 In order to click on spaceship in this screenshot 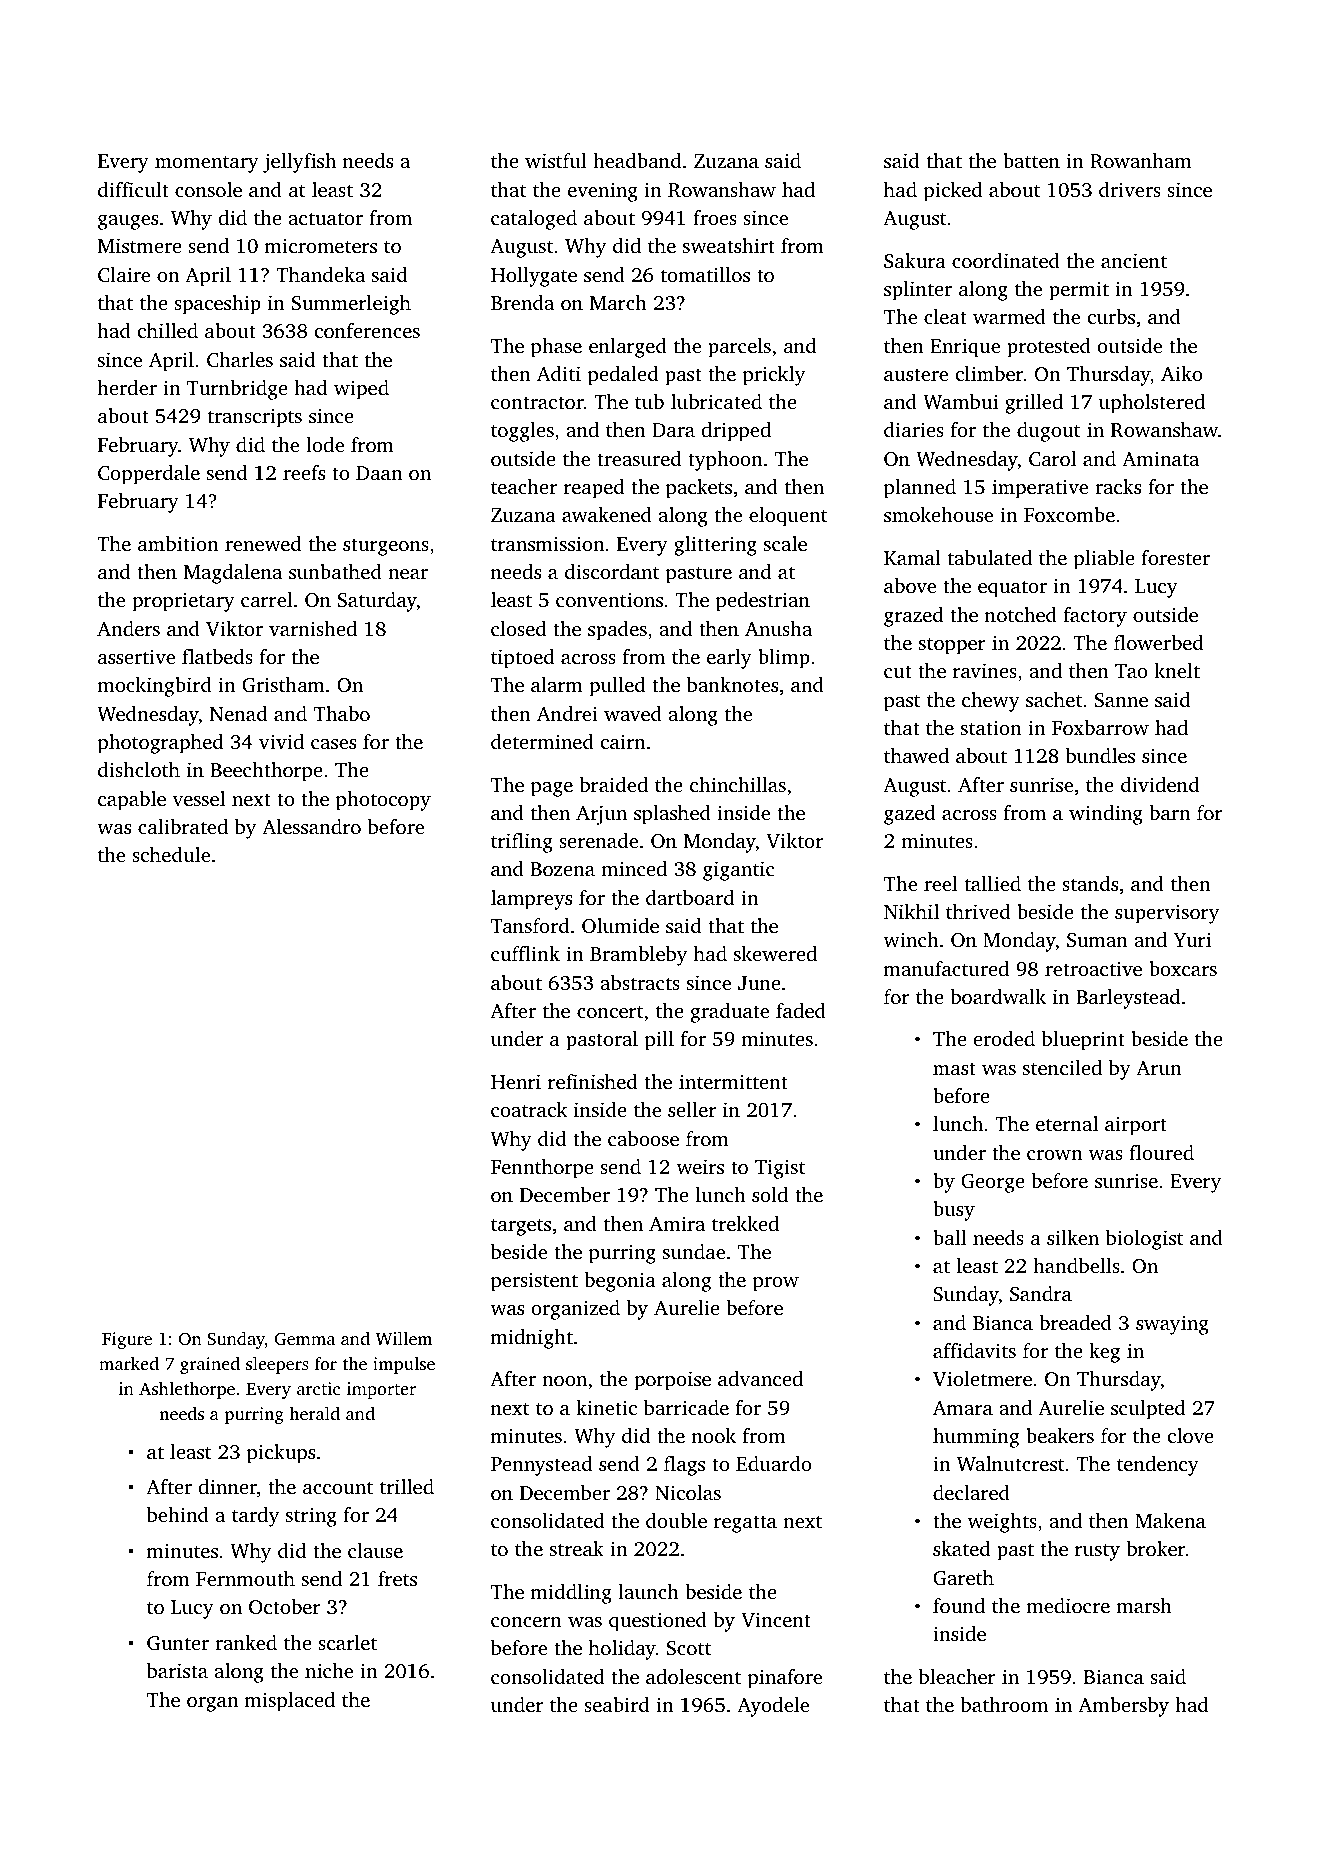, I will do `click(217, 305)`.
